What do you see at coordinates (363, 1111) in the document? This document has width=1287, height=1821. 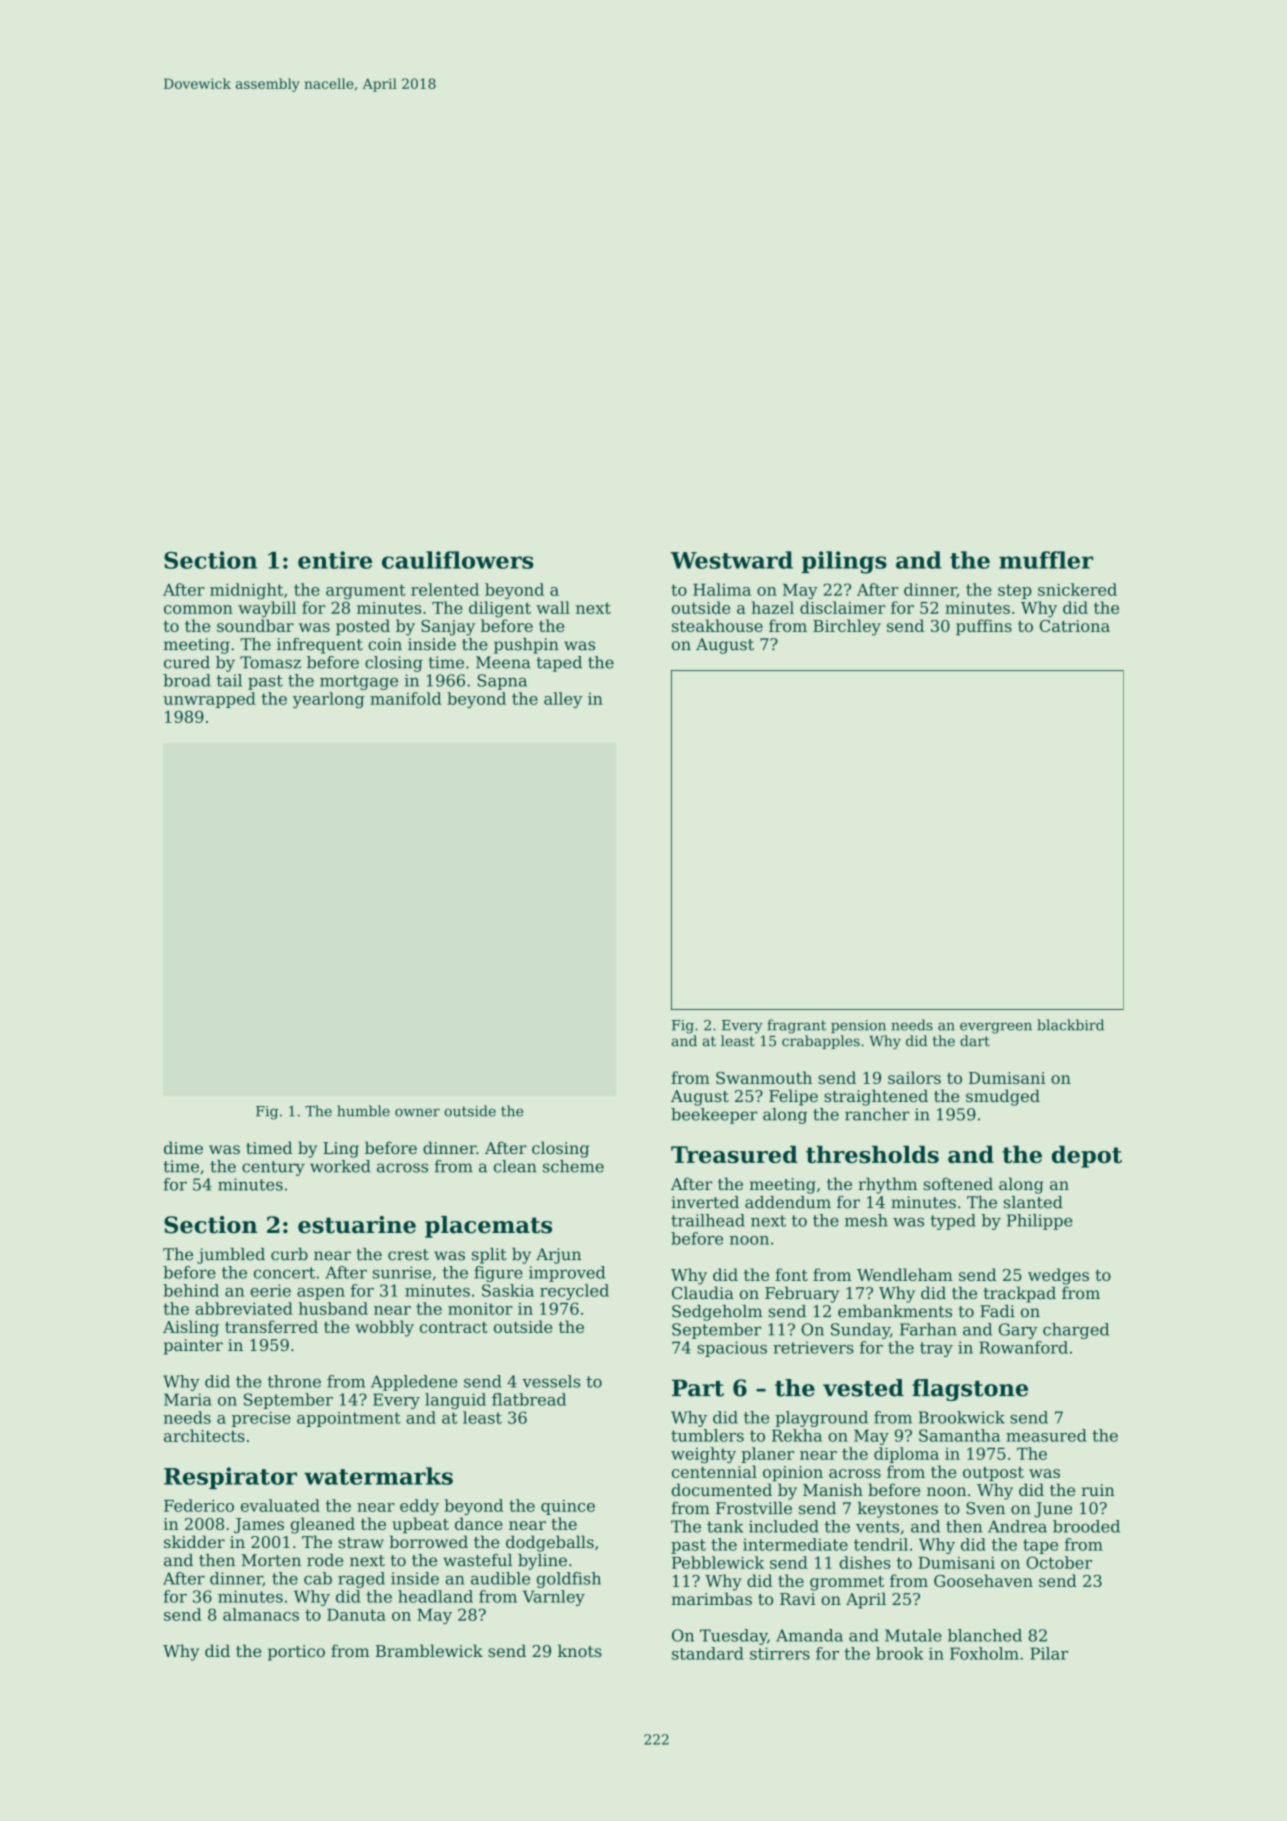 I see `humble` at bounding box center [363, 1111].
